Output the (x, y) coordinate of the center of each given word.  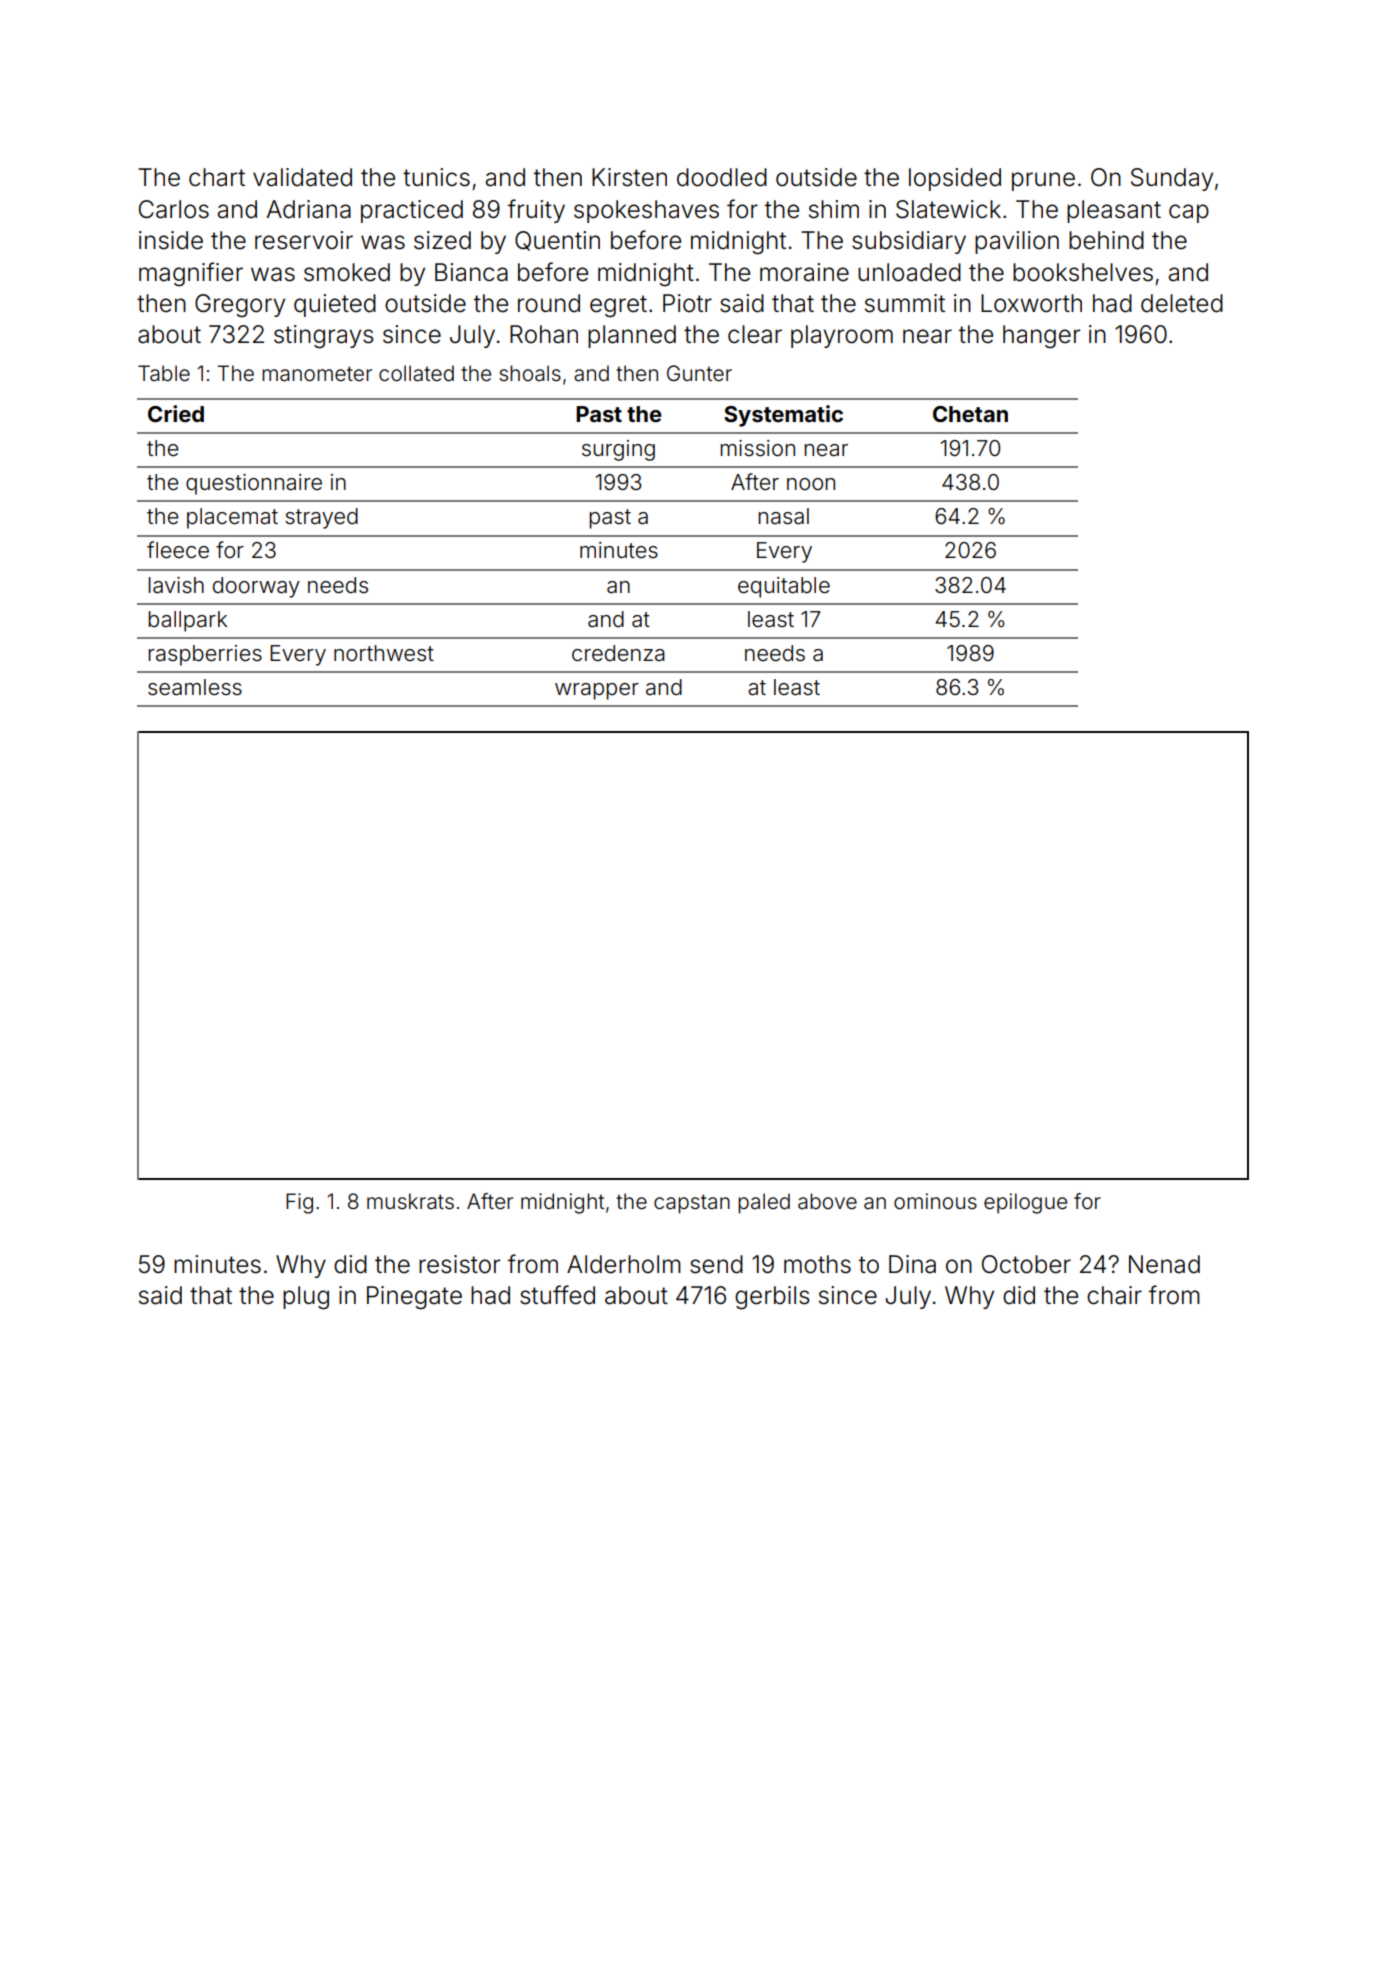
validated (302, 177)
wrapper (597, 691)
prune (1043, 181)
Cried (176, 413)
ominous (935, 1201)
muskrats (410, 1201)
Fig (299, 1203)
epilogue (1025, 1203)
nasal (783, 516)
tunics (436, 177)
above (827, 1201)
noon (811, 484)
